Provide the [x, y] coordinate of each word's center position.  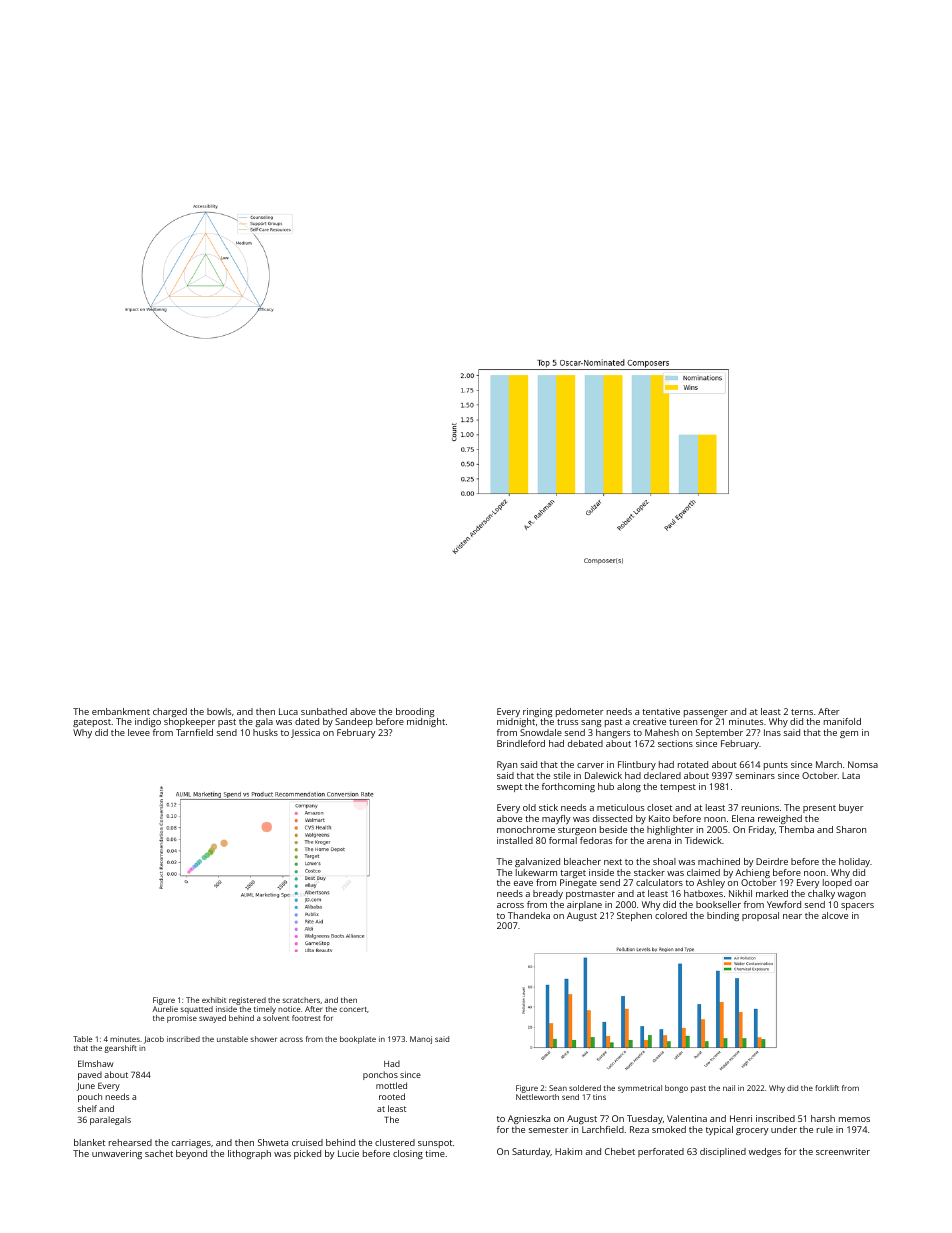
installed [515, 840]
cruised [307, 1142]
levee [139, 732]
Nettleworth [537, 1097]
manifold [842, 721]
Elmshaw [95, 1063]
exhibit [214, 1000]
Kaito [659, 818]
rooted [392, 1096]
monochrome [526, 829]
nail [729, 1088]
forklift [827, 1088]
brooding [415, 712]
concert [353, 1009]
